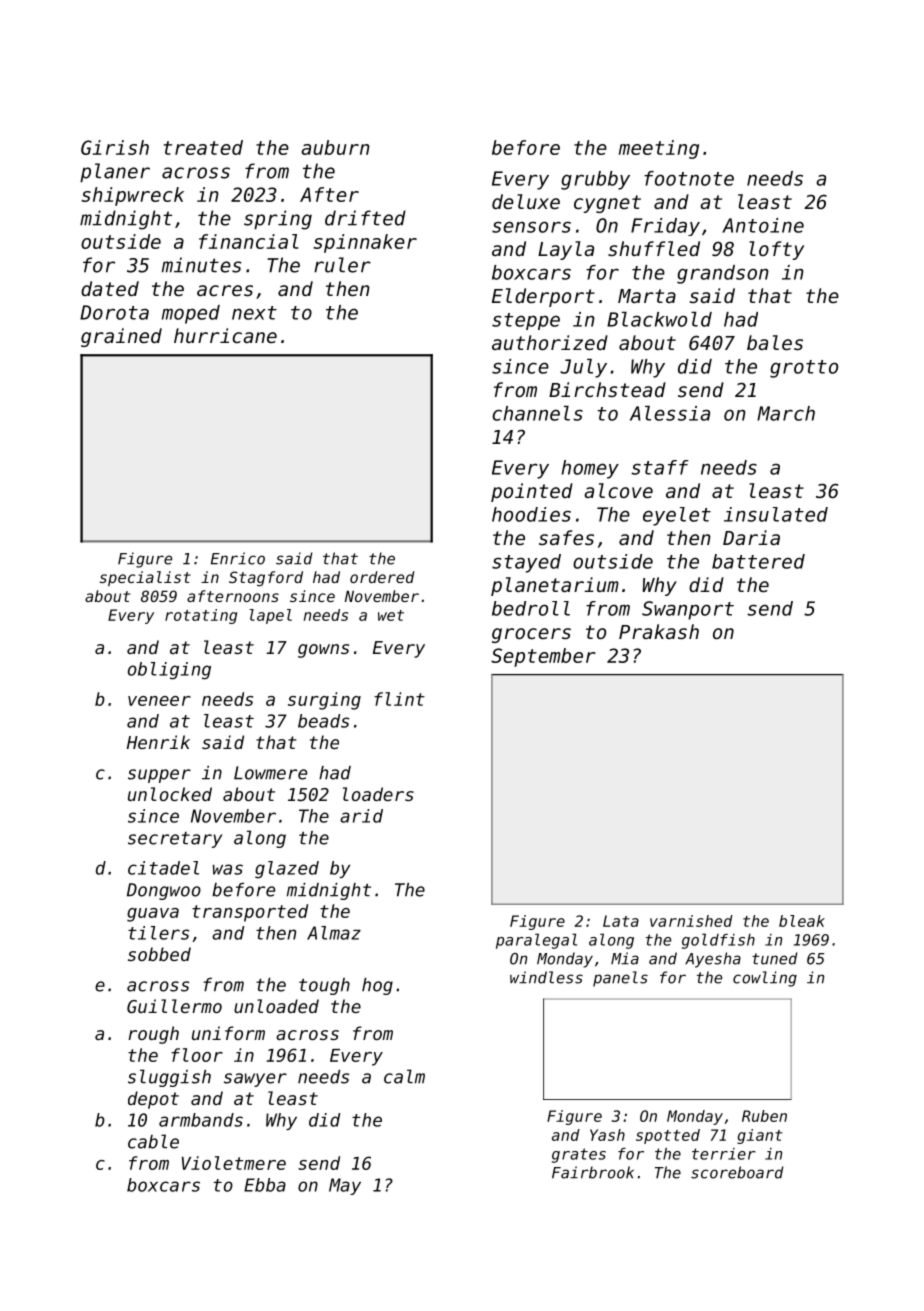 The width and height of the page is (924, 1311). Describe the element at coordinates (689, 178) in the page. I see `footnote` at that location.
